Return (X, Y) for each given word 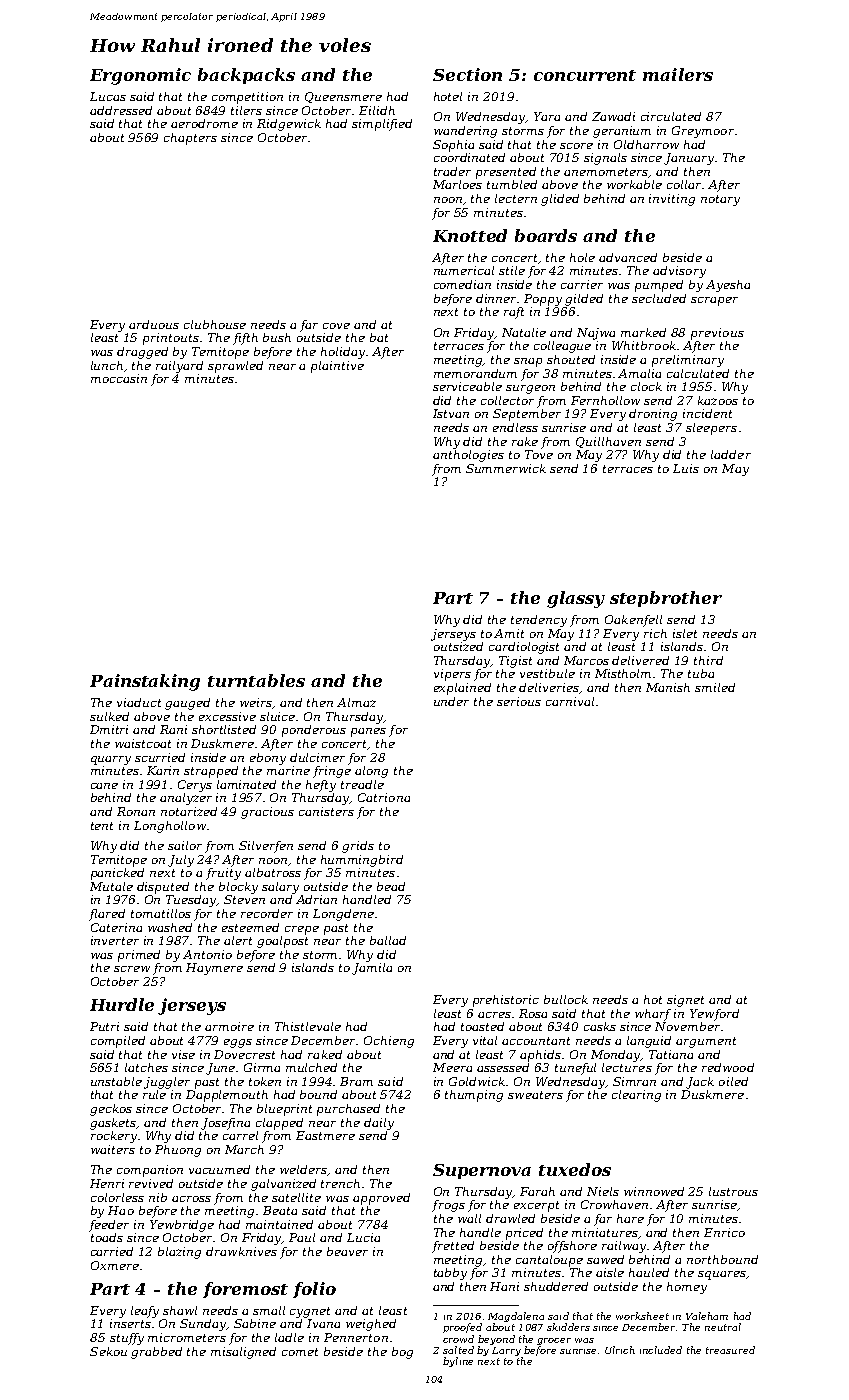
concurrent (585, 75)
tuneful (575, 1069)
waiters (113, 1149)
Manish (668, 687)
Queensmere (343, 97)
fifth (245, 339)
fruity (223, 874)
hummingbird (362, 861)
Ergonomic (140, 76)
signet (685, 1001)
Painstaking (145, 682)
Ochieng (389, 1042)
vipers (452, 675)
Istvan (451, 413)
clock (646, 386)
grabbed (156, 1353)
